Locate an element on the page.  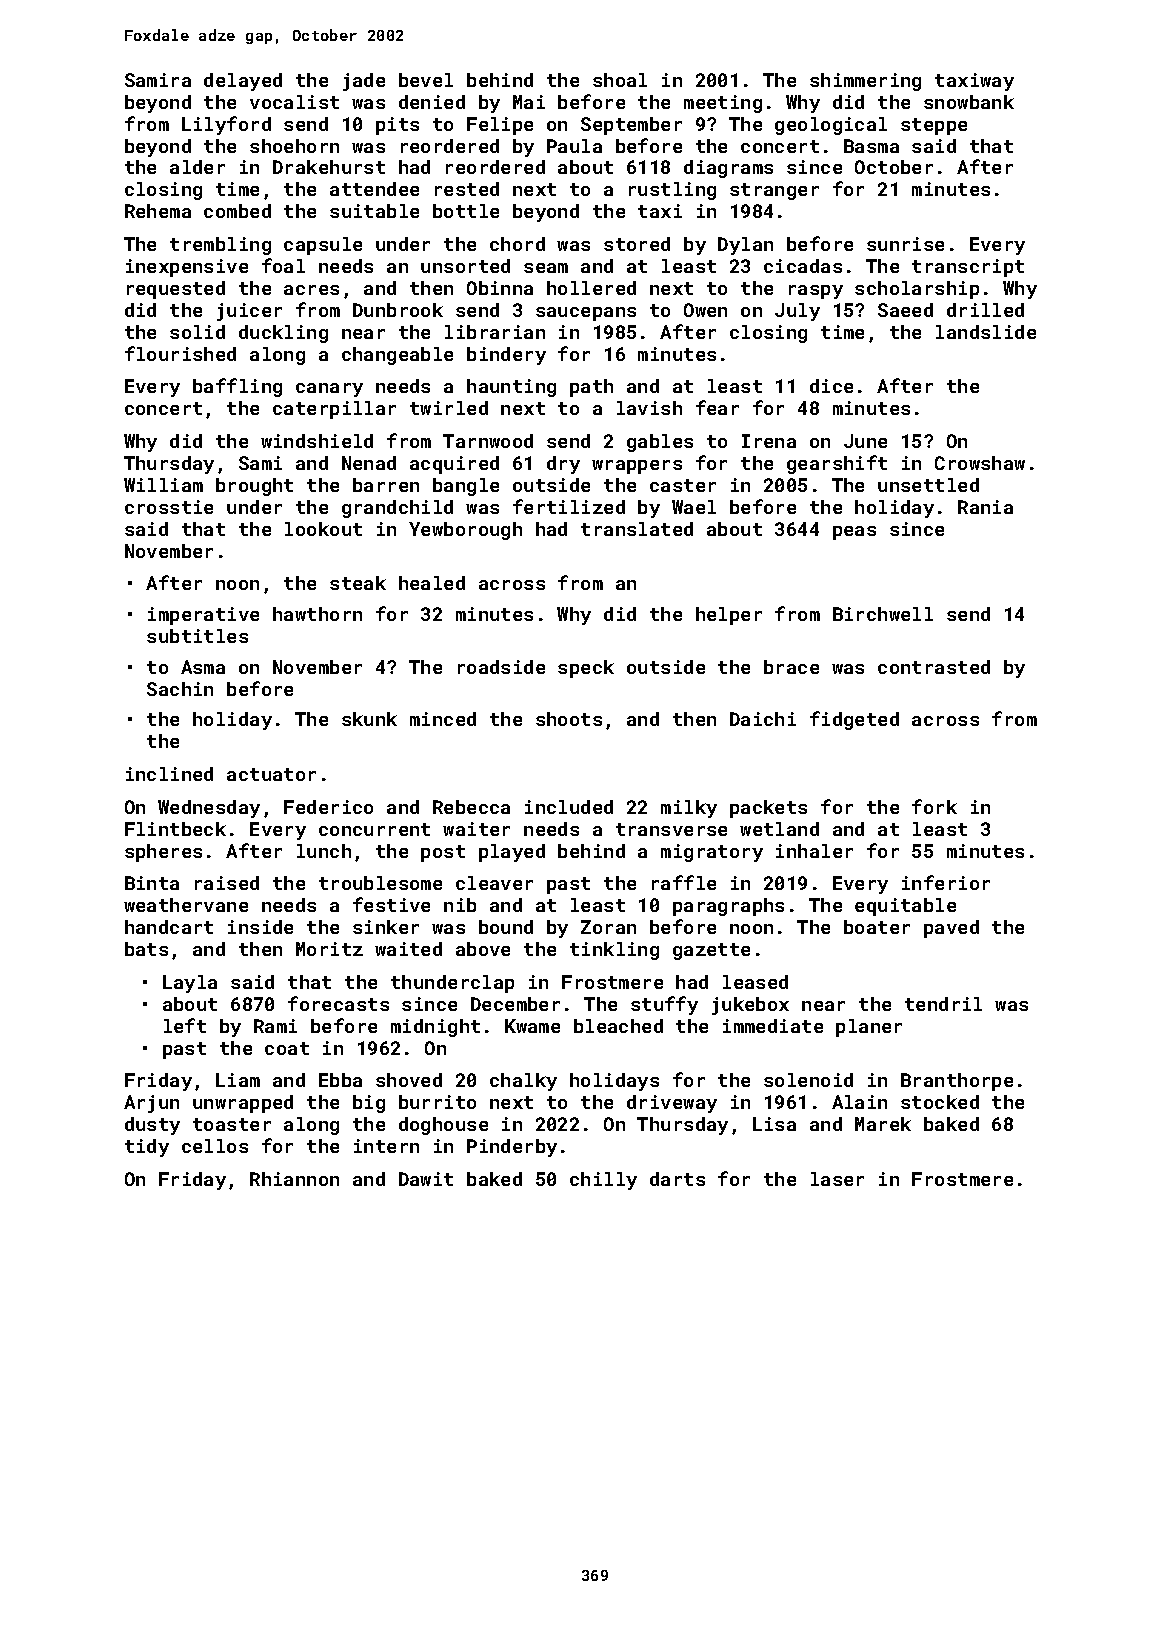
Paula is located at coordinates (574, 146).
